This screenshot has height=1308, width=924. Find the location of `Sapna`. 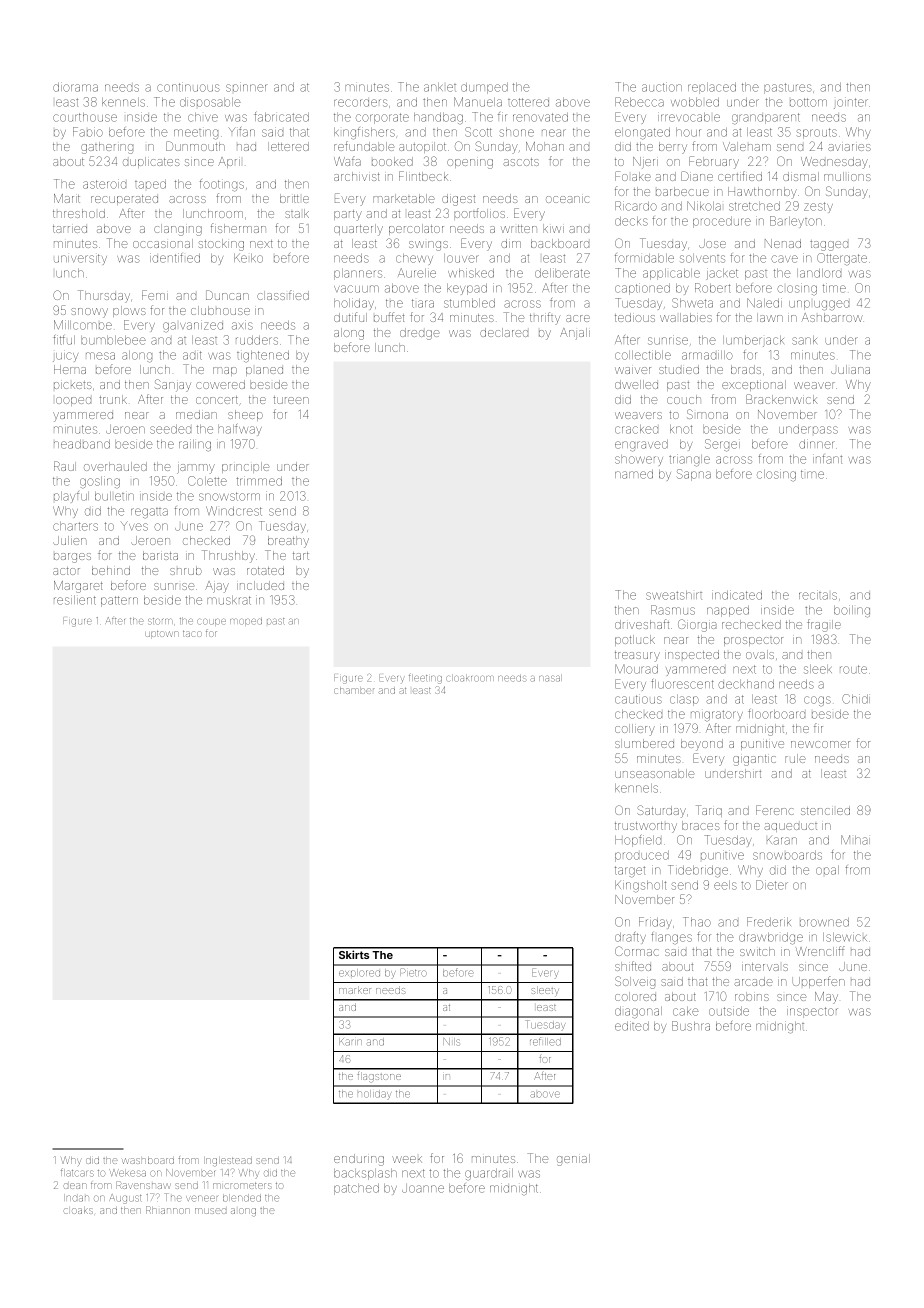

Sapna is located at coordinates (694, 475).
